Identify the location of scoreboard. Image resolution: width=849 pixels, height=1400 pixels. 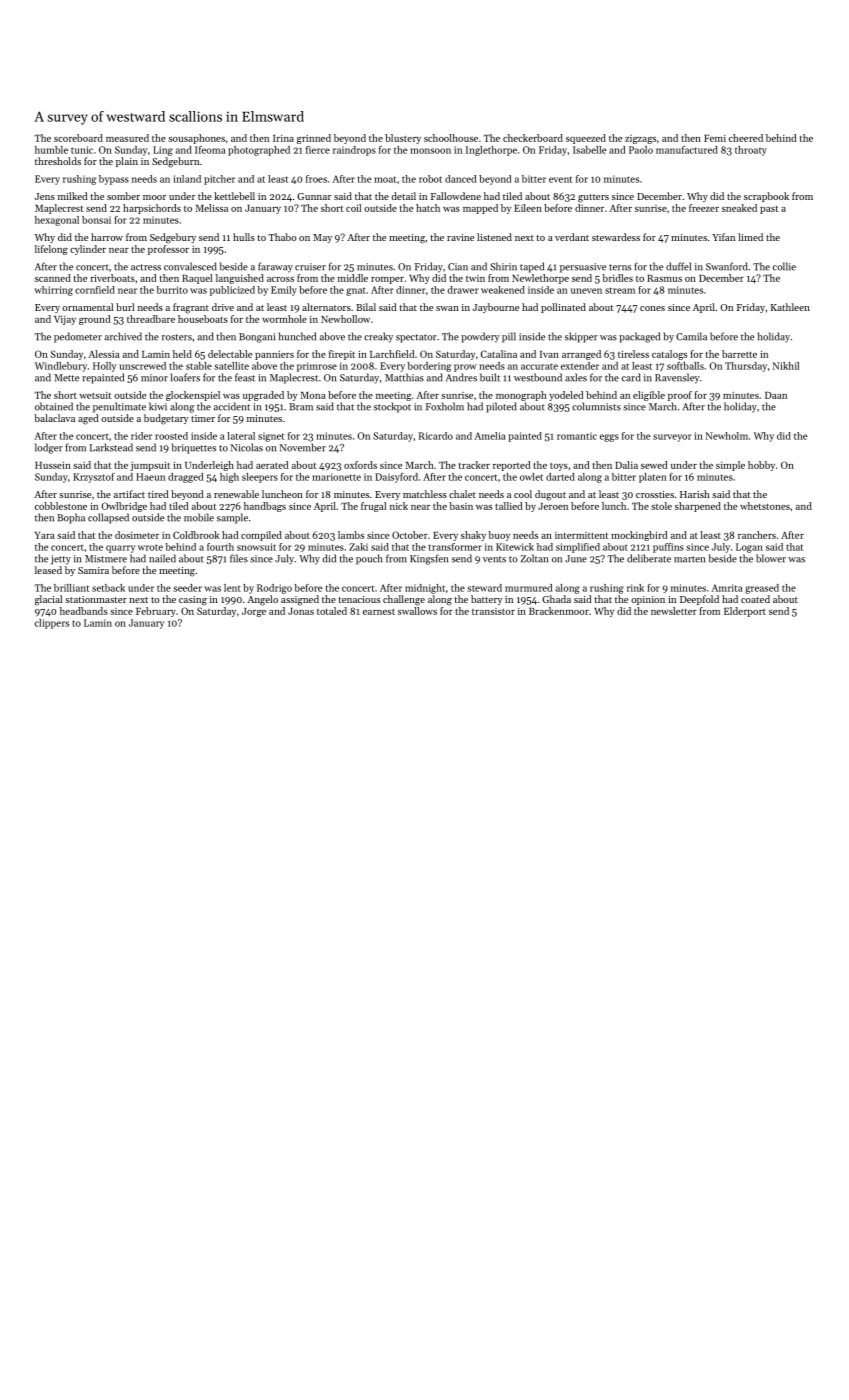
(78, 138).
